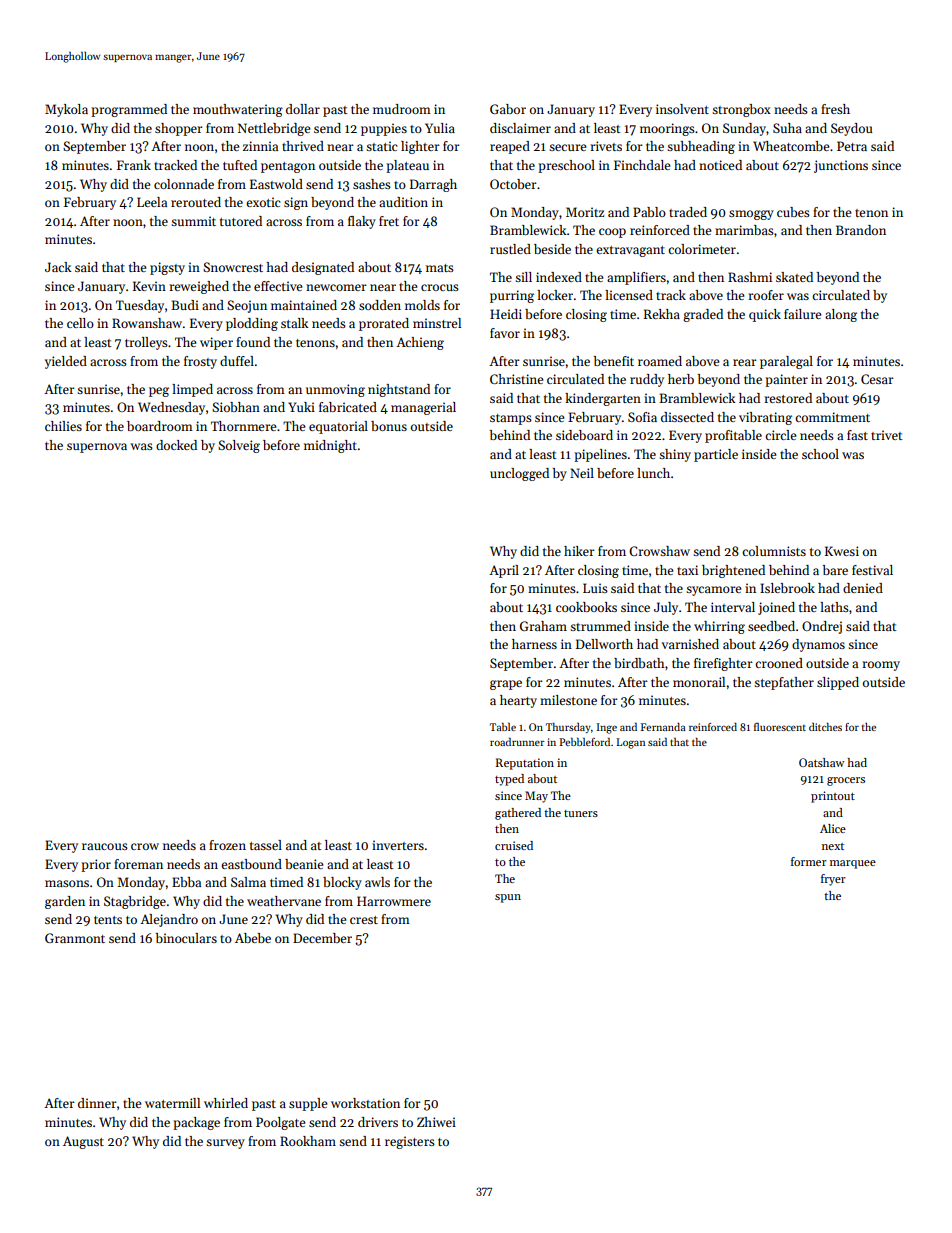 The height and width of the image is (1233, 952). I want to click on Frank, so click(134, 165).
